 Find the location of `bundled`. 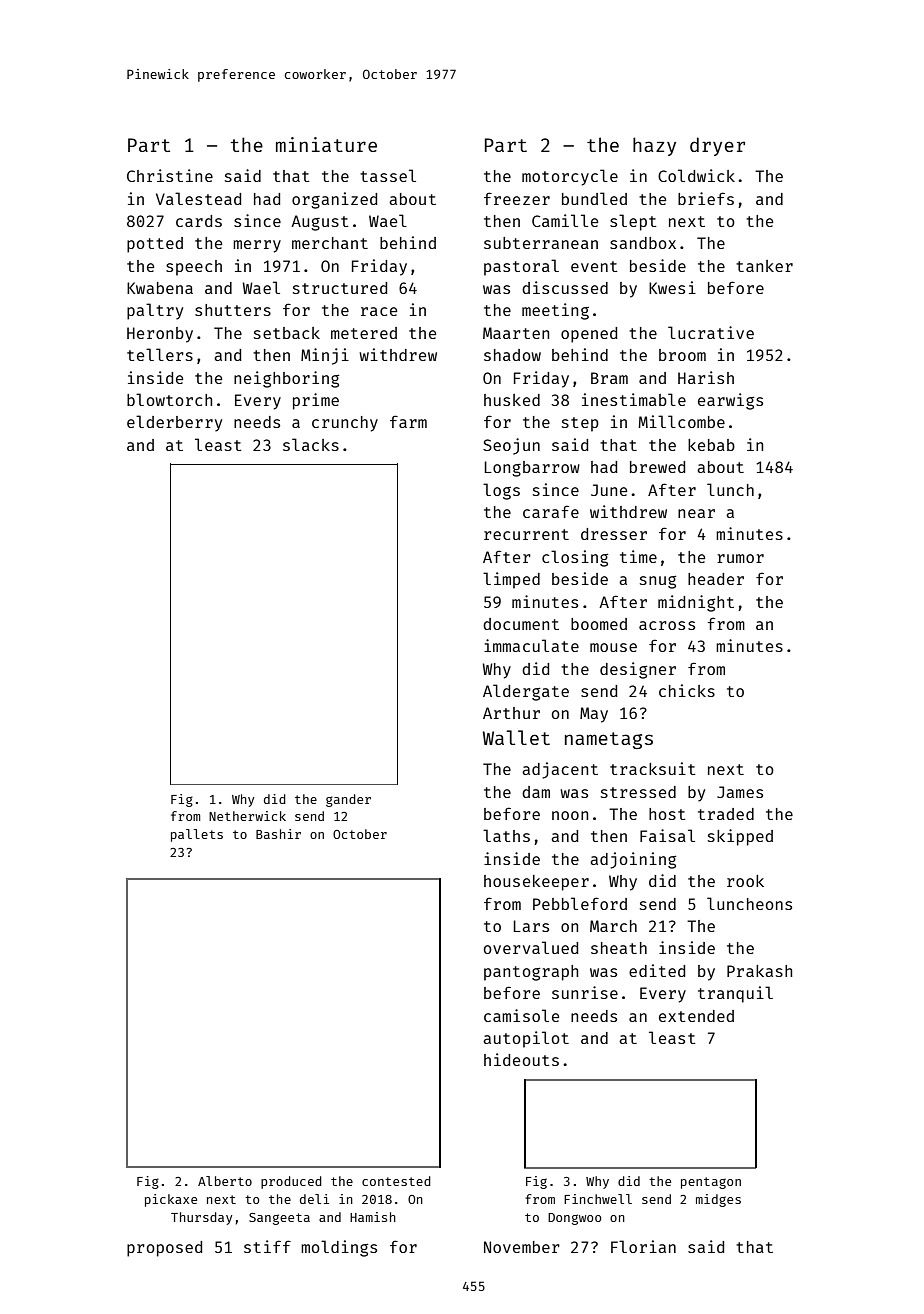

bundled is located at coordinates (594, 198).
